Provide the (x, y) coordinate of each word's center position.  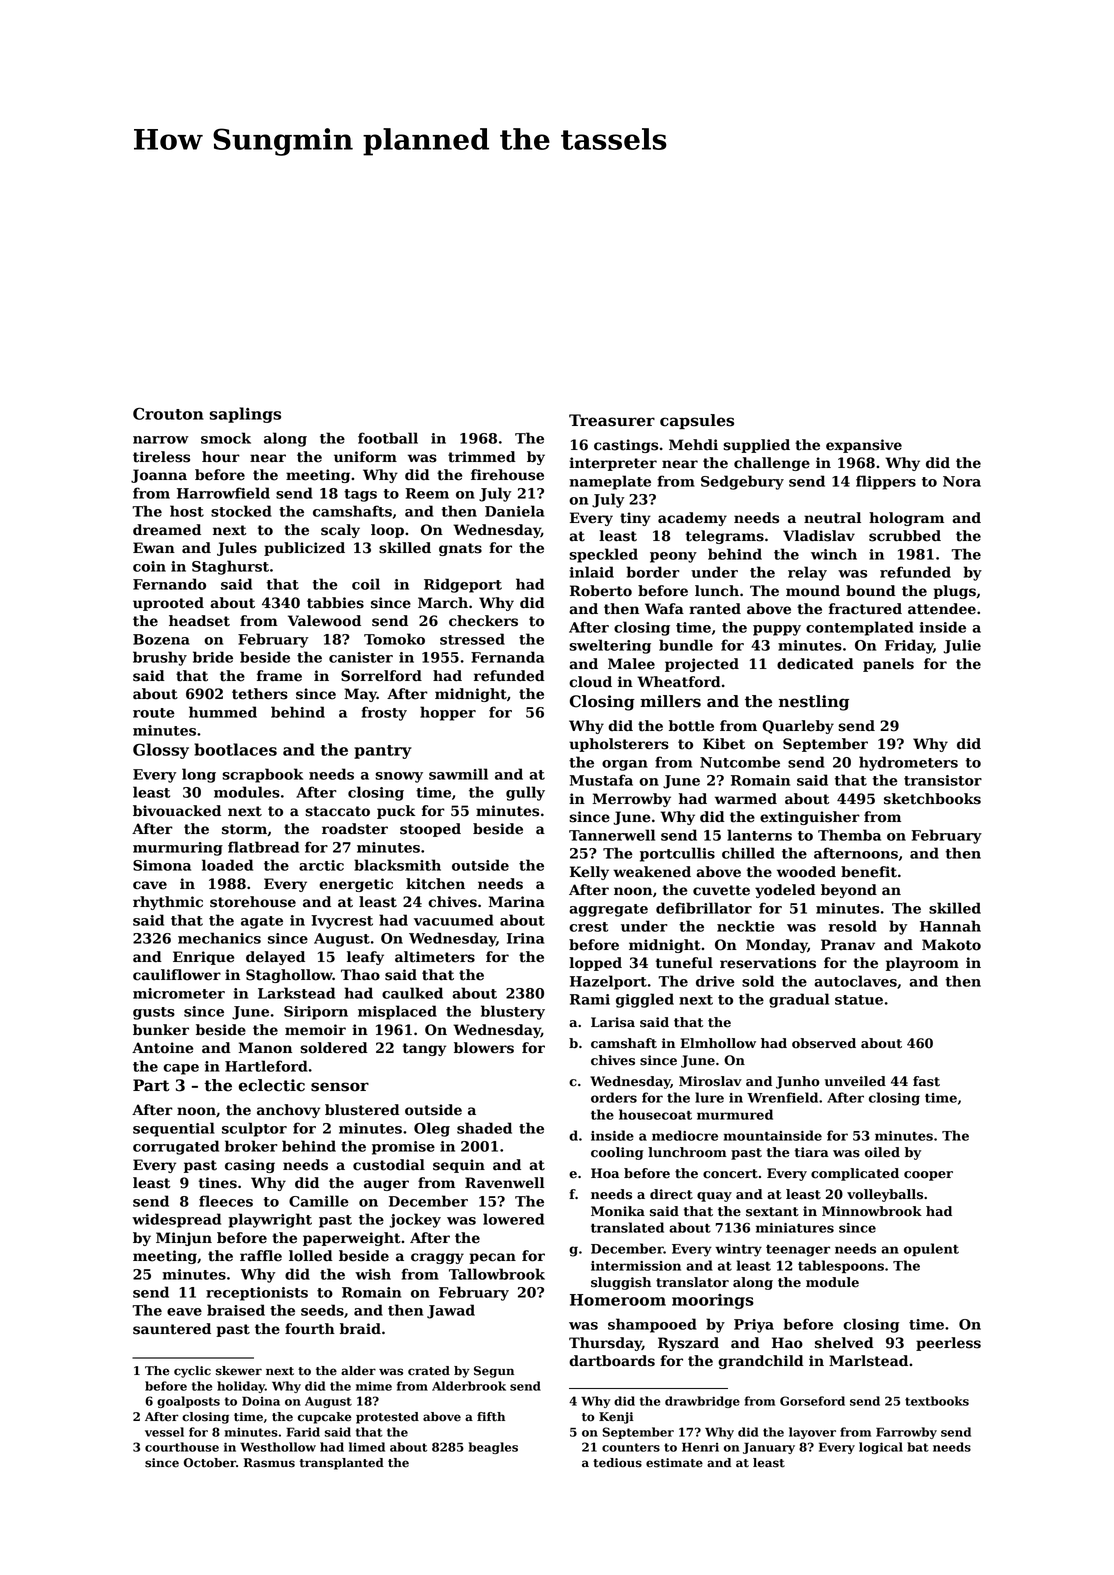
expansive (864, 446)
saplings (245, 415)
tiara (812, 1152)
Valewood (324, 621)
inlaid (591, 572)
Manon (265, 1048)
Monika (618, 1211)
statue (859, 1000)
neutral (832, 518)
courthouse (182, 1447)
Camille (319, 1201)
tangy (424, 1049)
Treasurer (612, 420)
